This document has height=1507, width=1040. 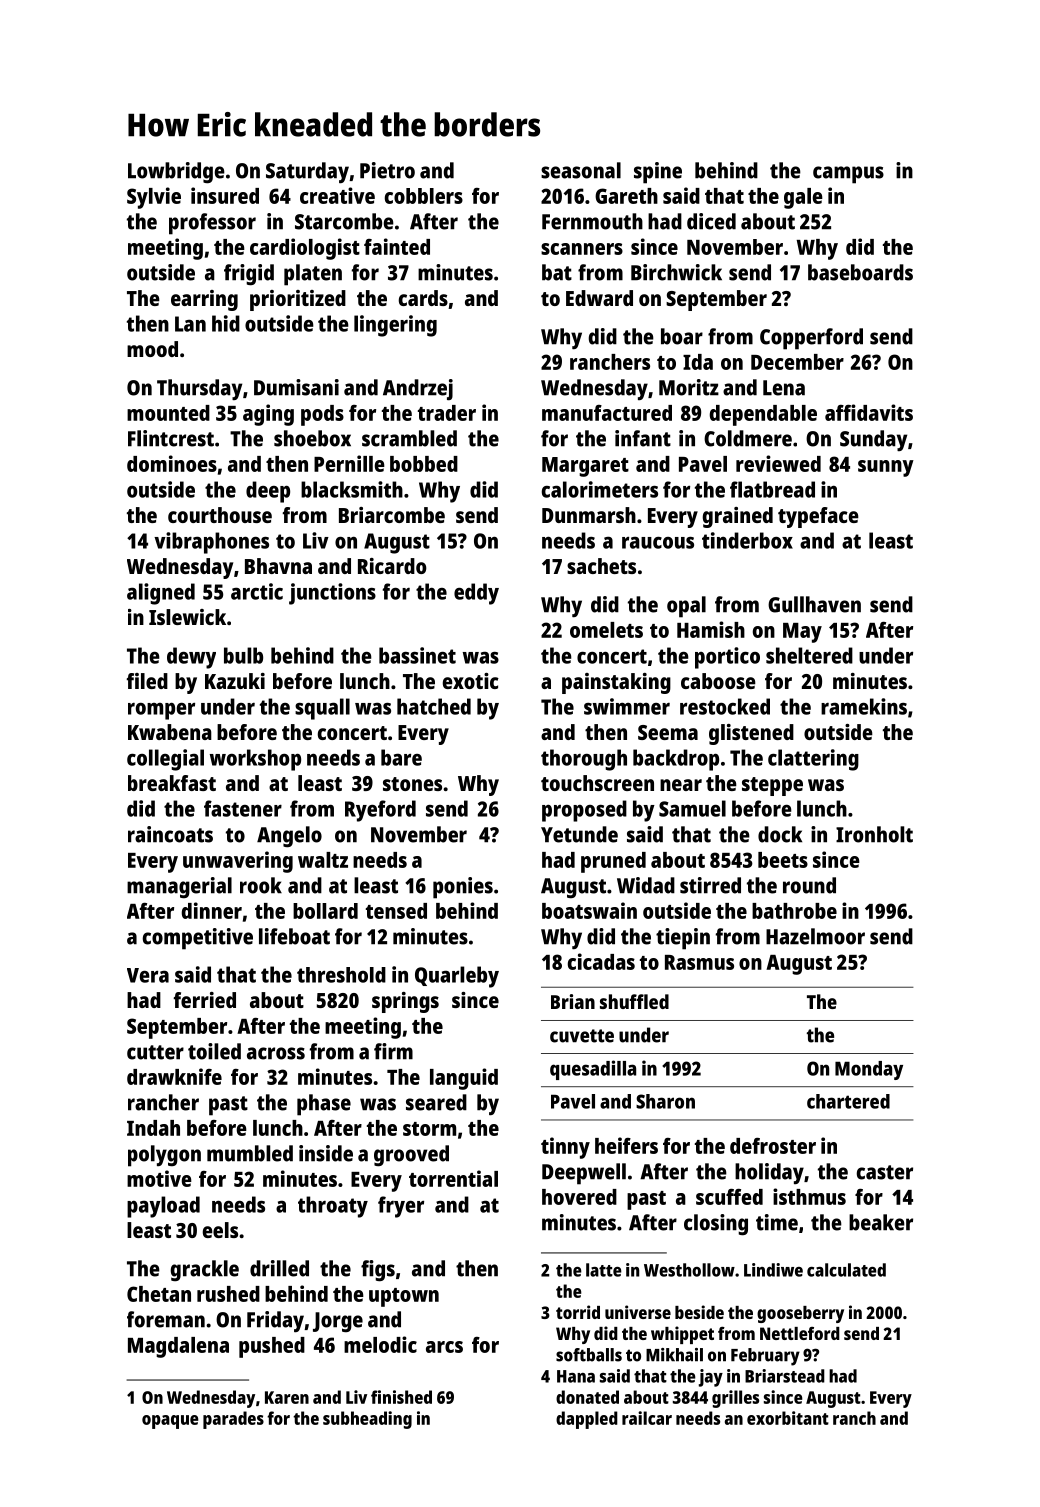 What do you see at coordinates (220, 1230) in the document?
I see `eels` at bounding box center [220, 1230].
